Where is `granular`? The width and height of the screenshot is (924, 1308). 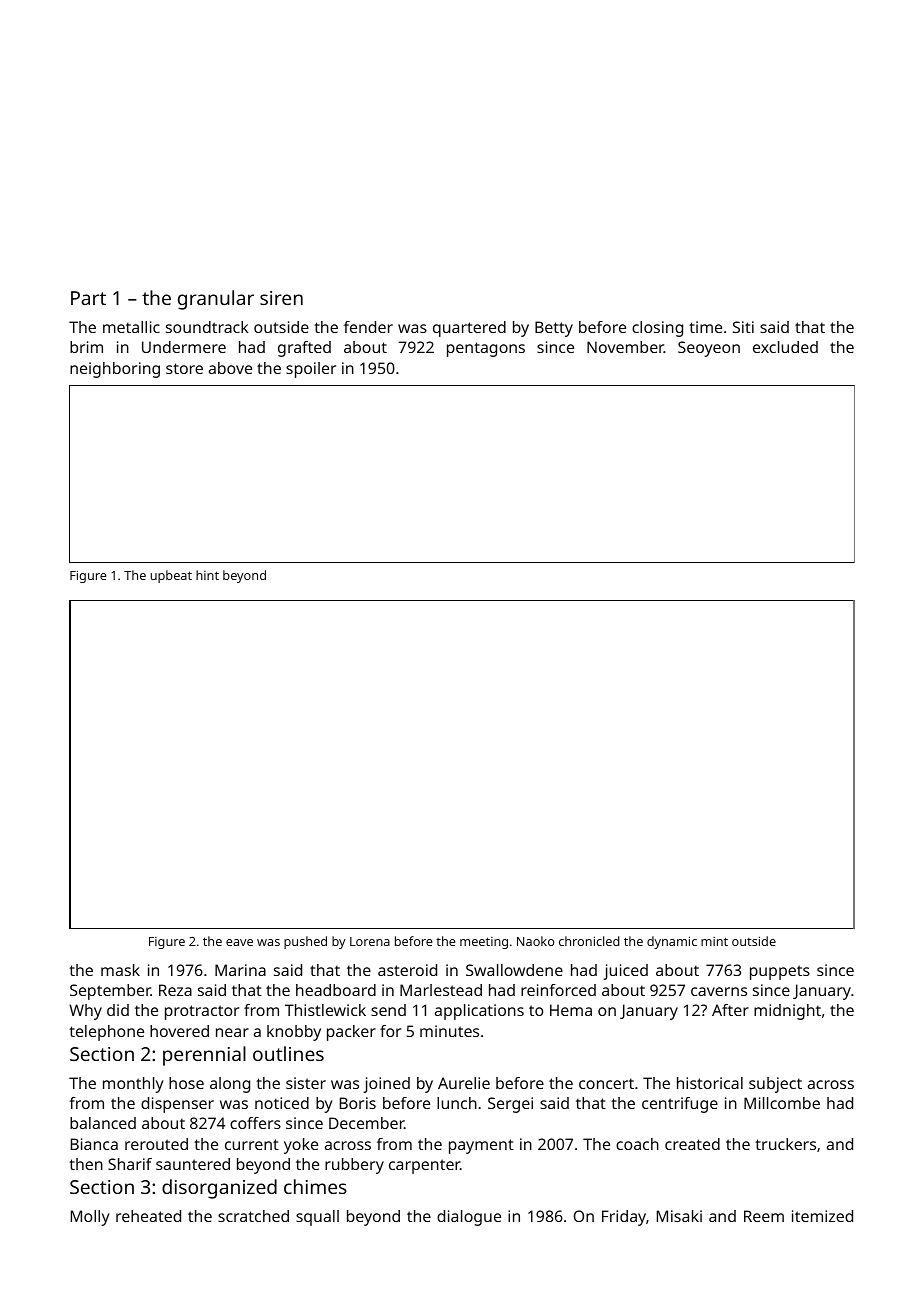 granular is located at coordinates (216, 300).
